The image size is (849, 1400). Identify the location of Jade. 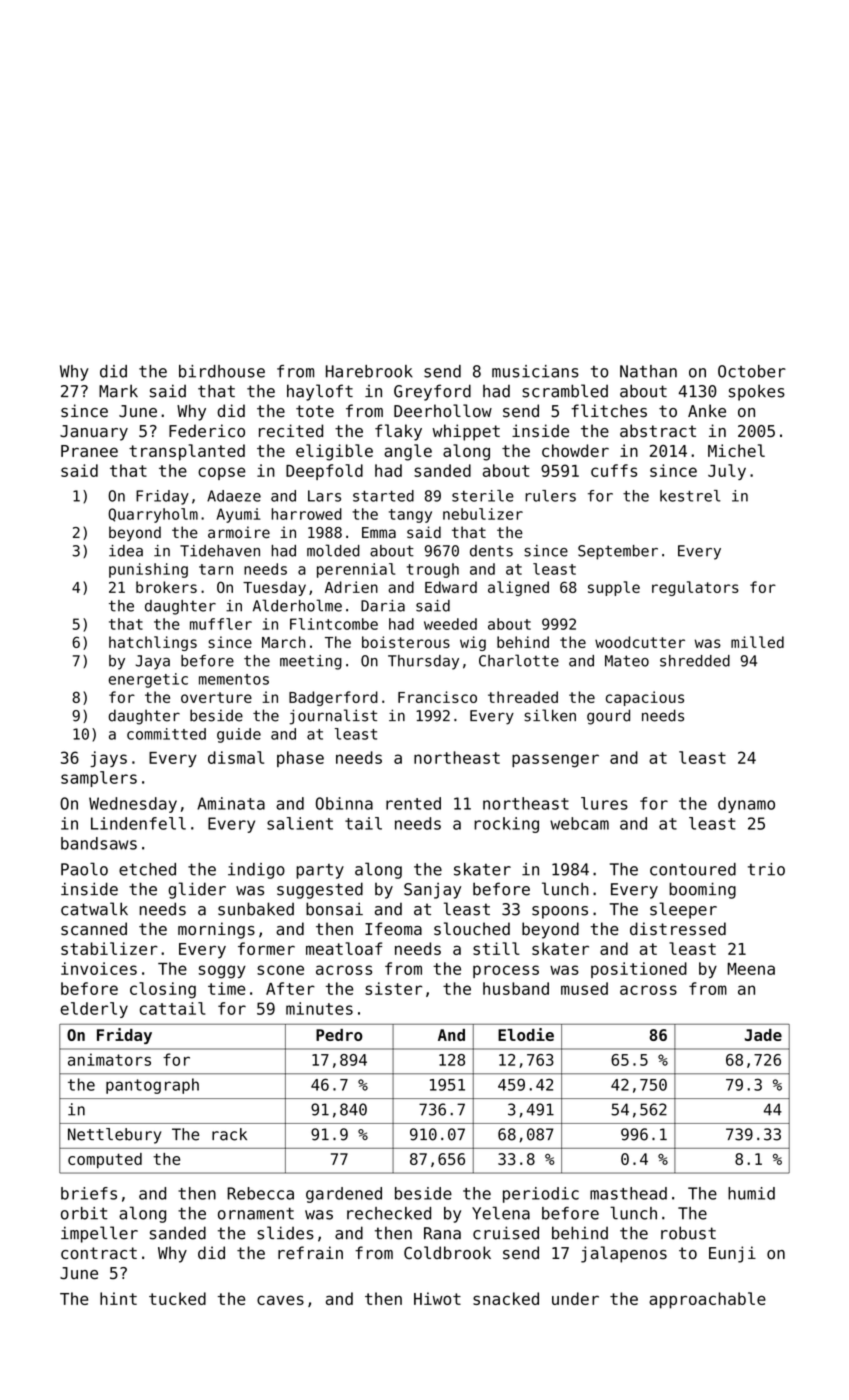
(763, 1035).
